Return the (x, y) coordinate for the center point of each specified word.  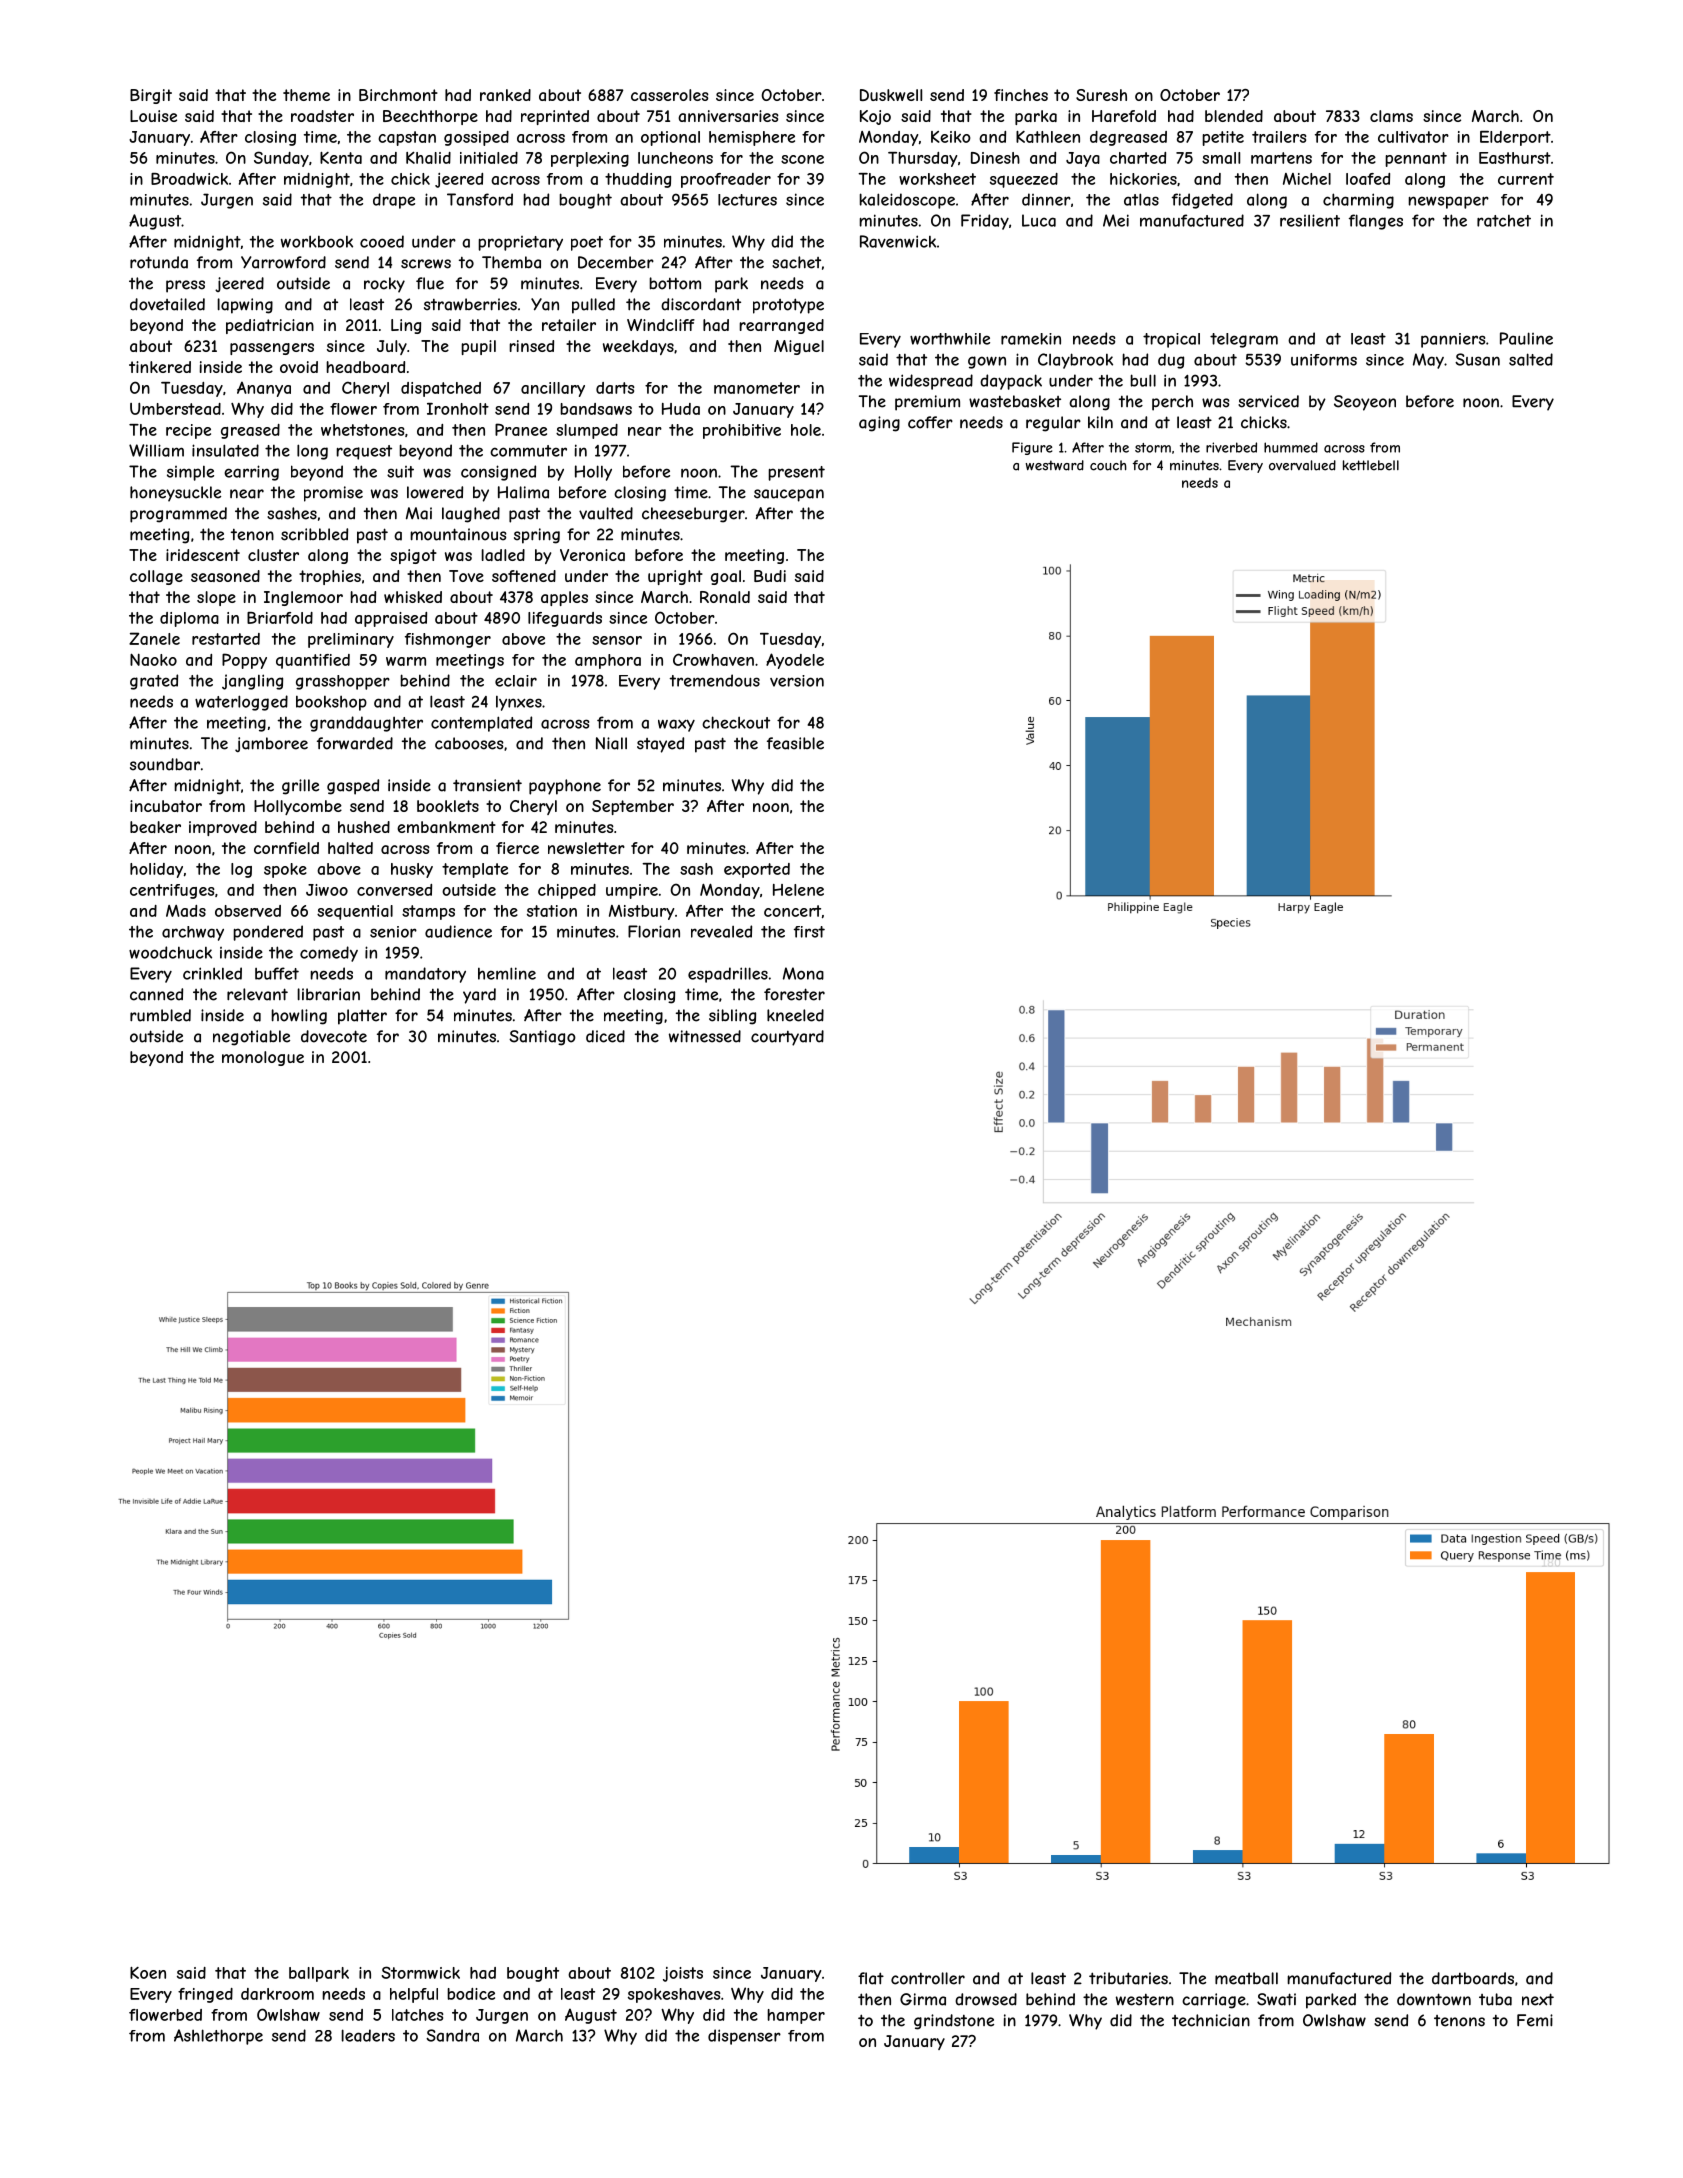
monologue (263, 1058)
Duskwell (891, 95)
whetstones (363, 430)
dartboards (1473, 1978)
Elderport (1515, 138)
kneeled (795, 1015)
